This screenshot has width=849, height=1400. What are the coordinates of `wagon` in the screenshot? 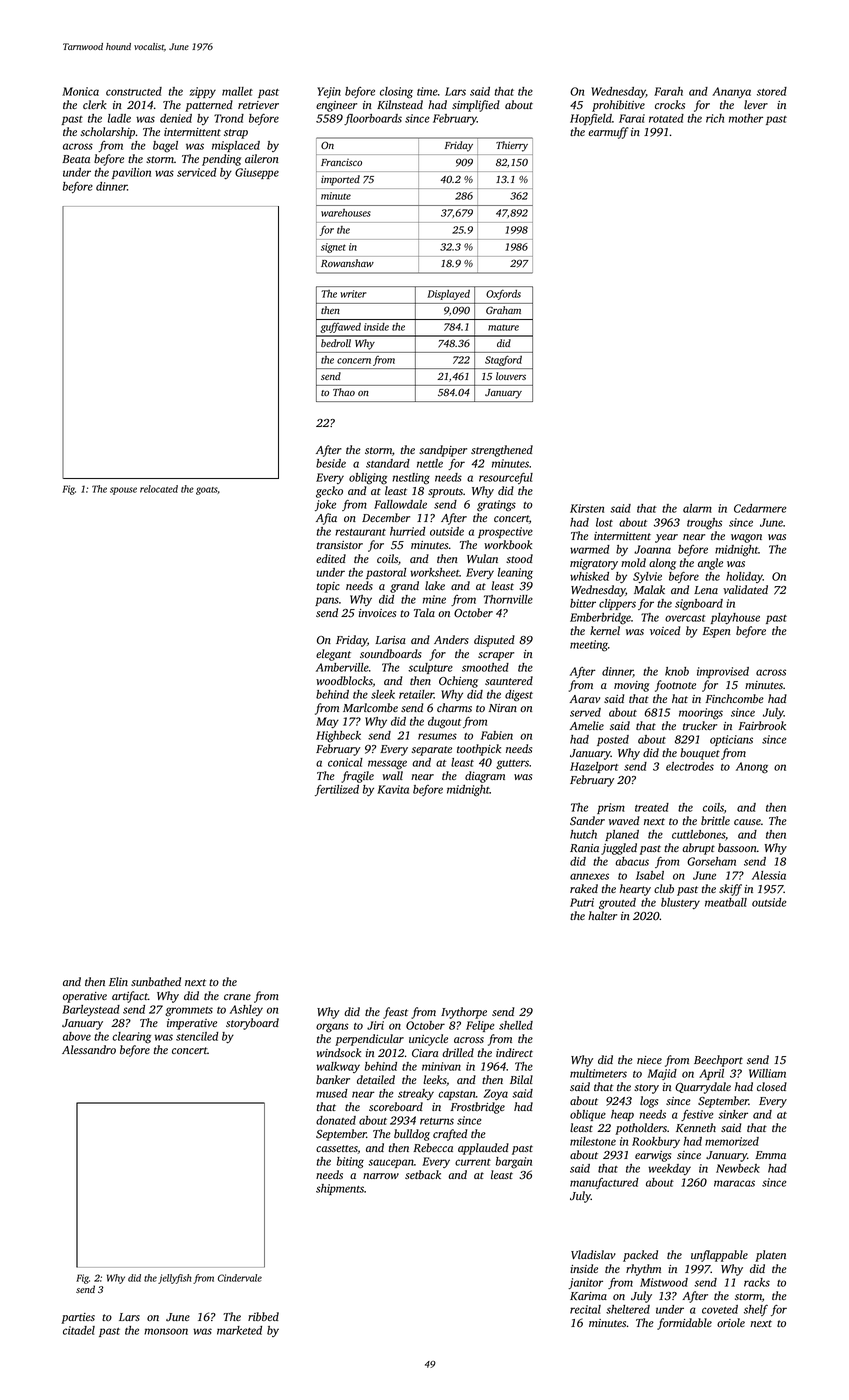 It's located at (746, 538).
